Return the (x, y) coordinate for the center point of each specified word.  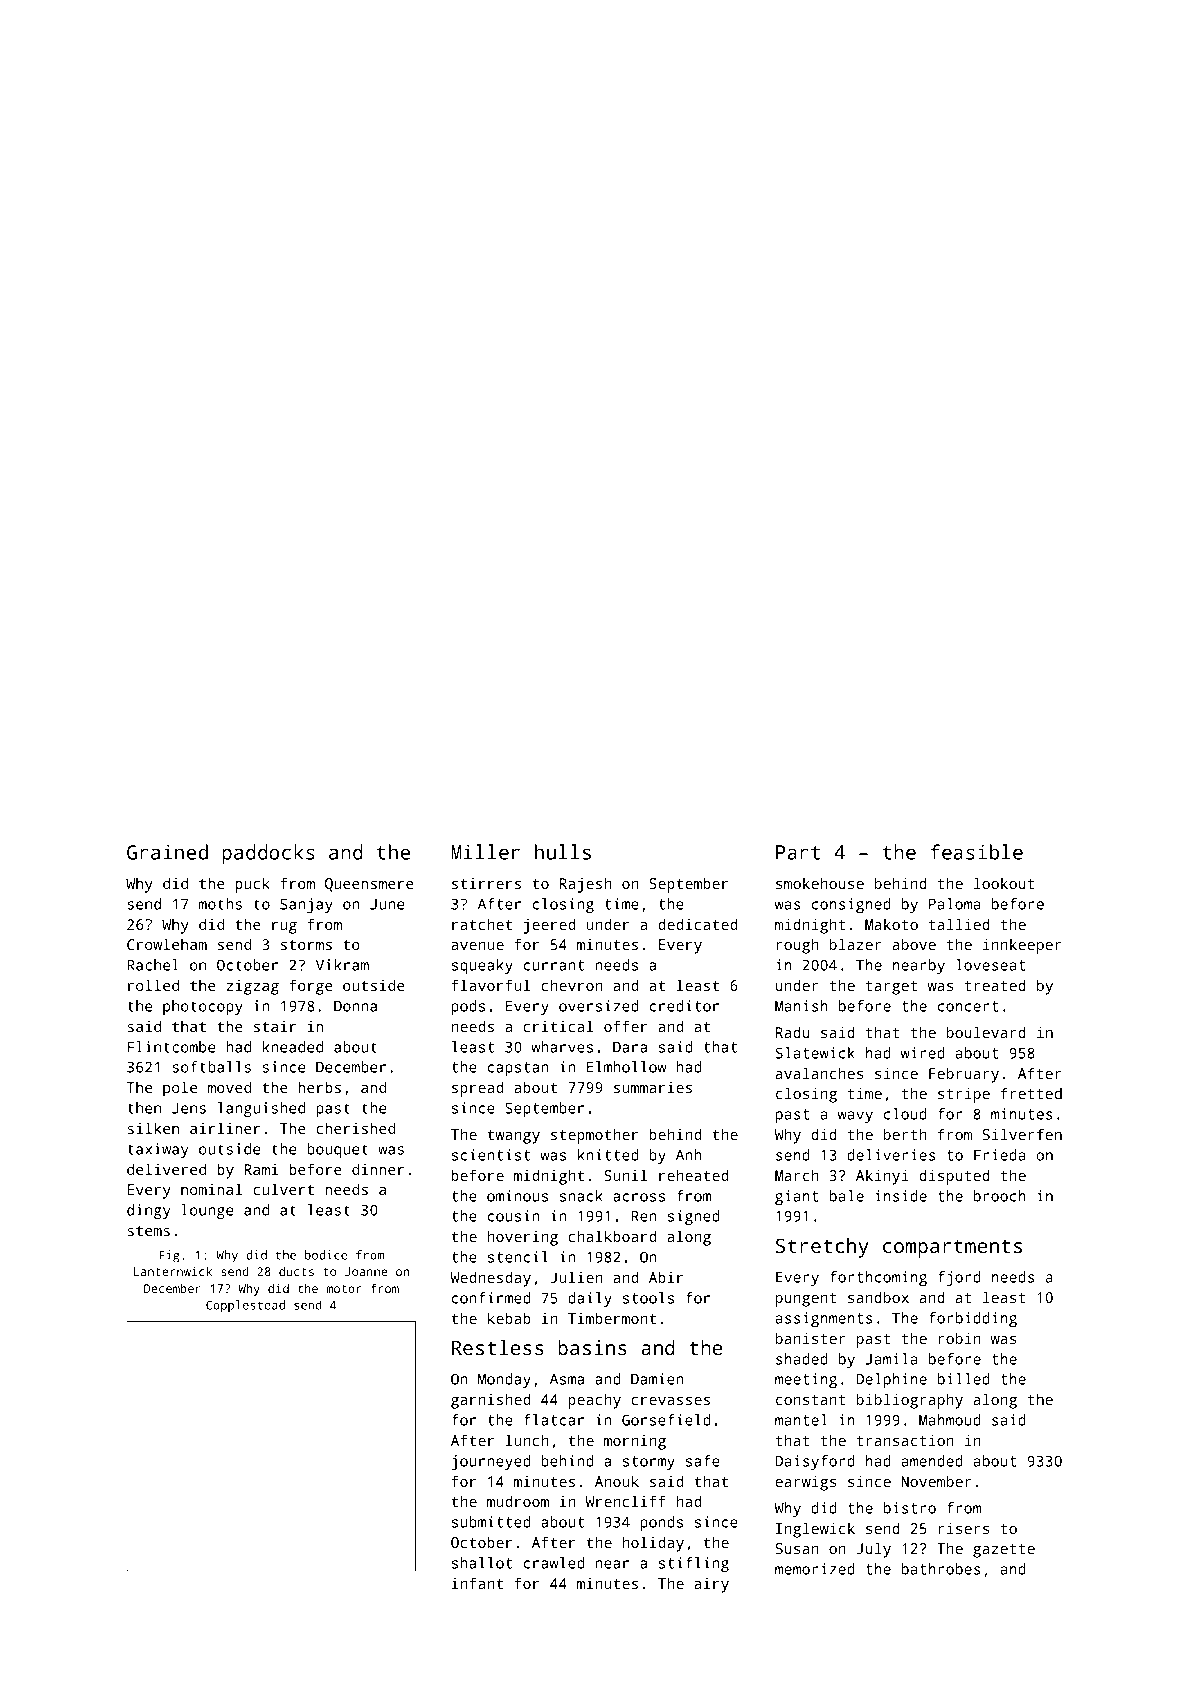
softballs (211, 1067)
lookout (1004, 883)
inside (901, 1196)
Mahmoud (950, 1420)
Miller (485, 852)
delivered (166, 1169)
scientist (491, 1155)
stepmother (594, 1136)
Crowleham (167, 944)
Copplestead (245, 1306)
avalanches (819, 1073)
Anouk (617, 1481)
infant (477, 1583)
